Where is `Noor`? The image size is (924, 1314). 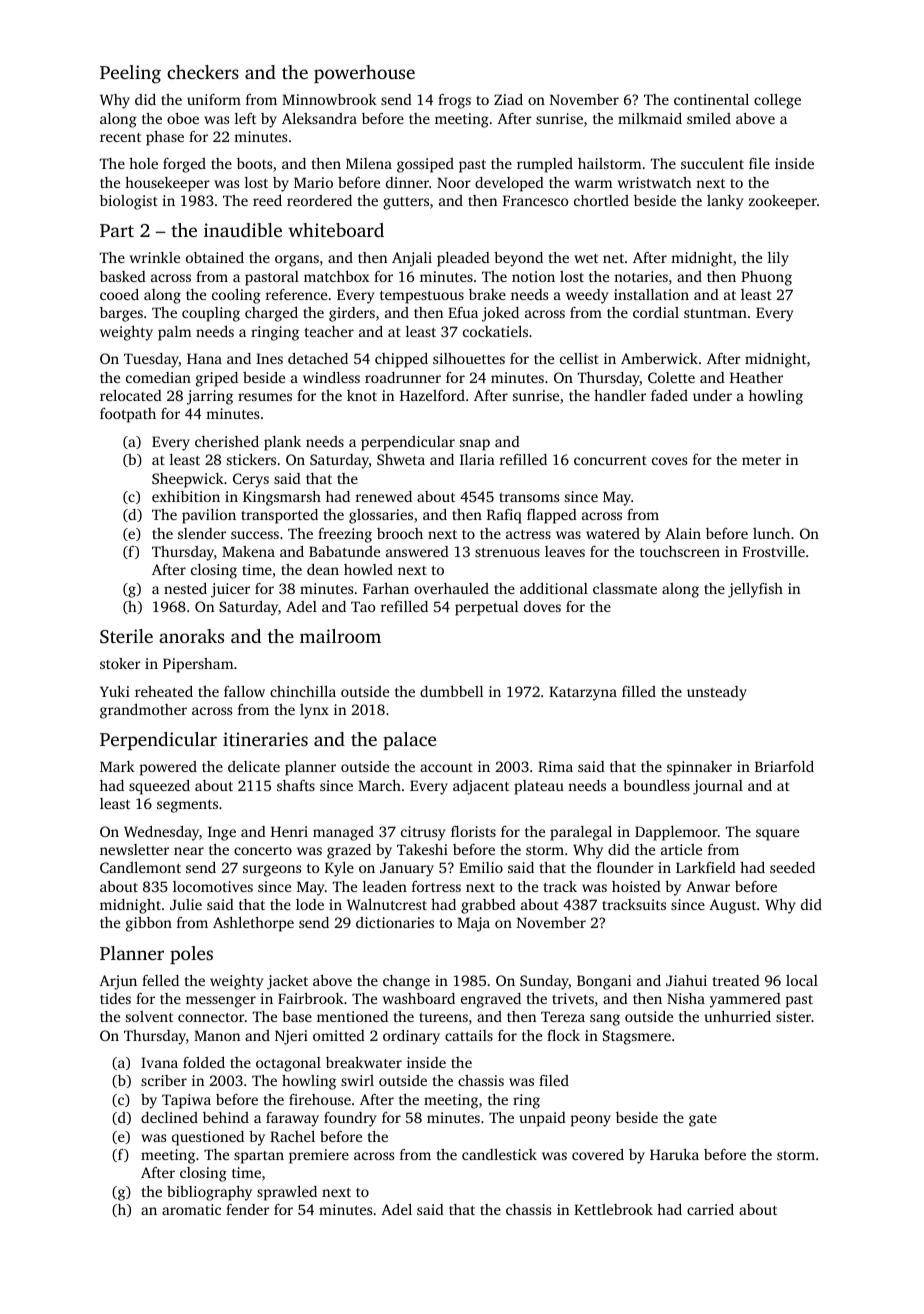
Noor is located at coordinates (454, 182).
